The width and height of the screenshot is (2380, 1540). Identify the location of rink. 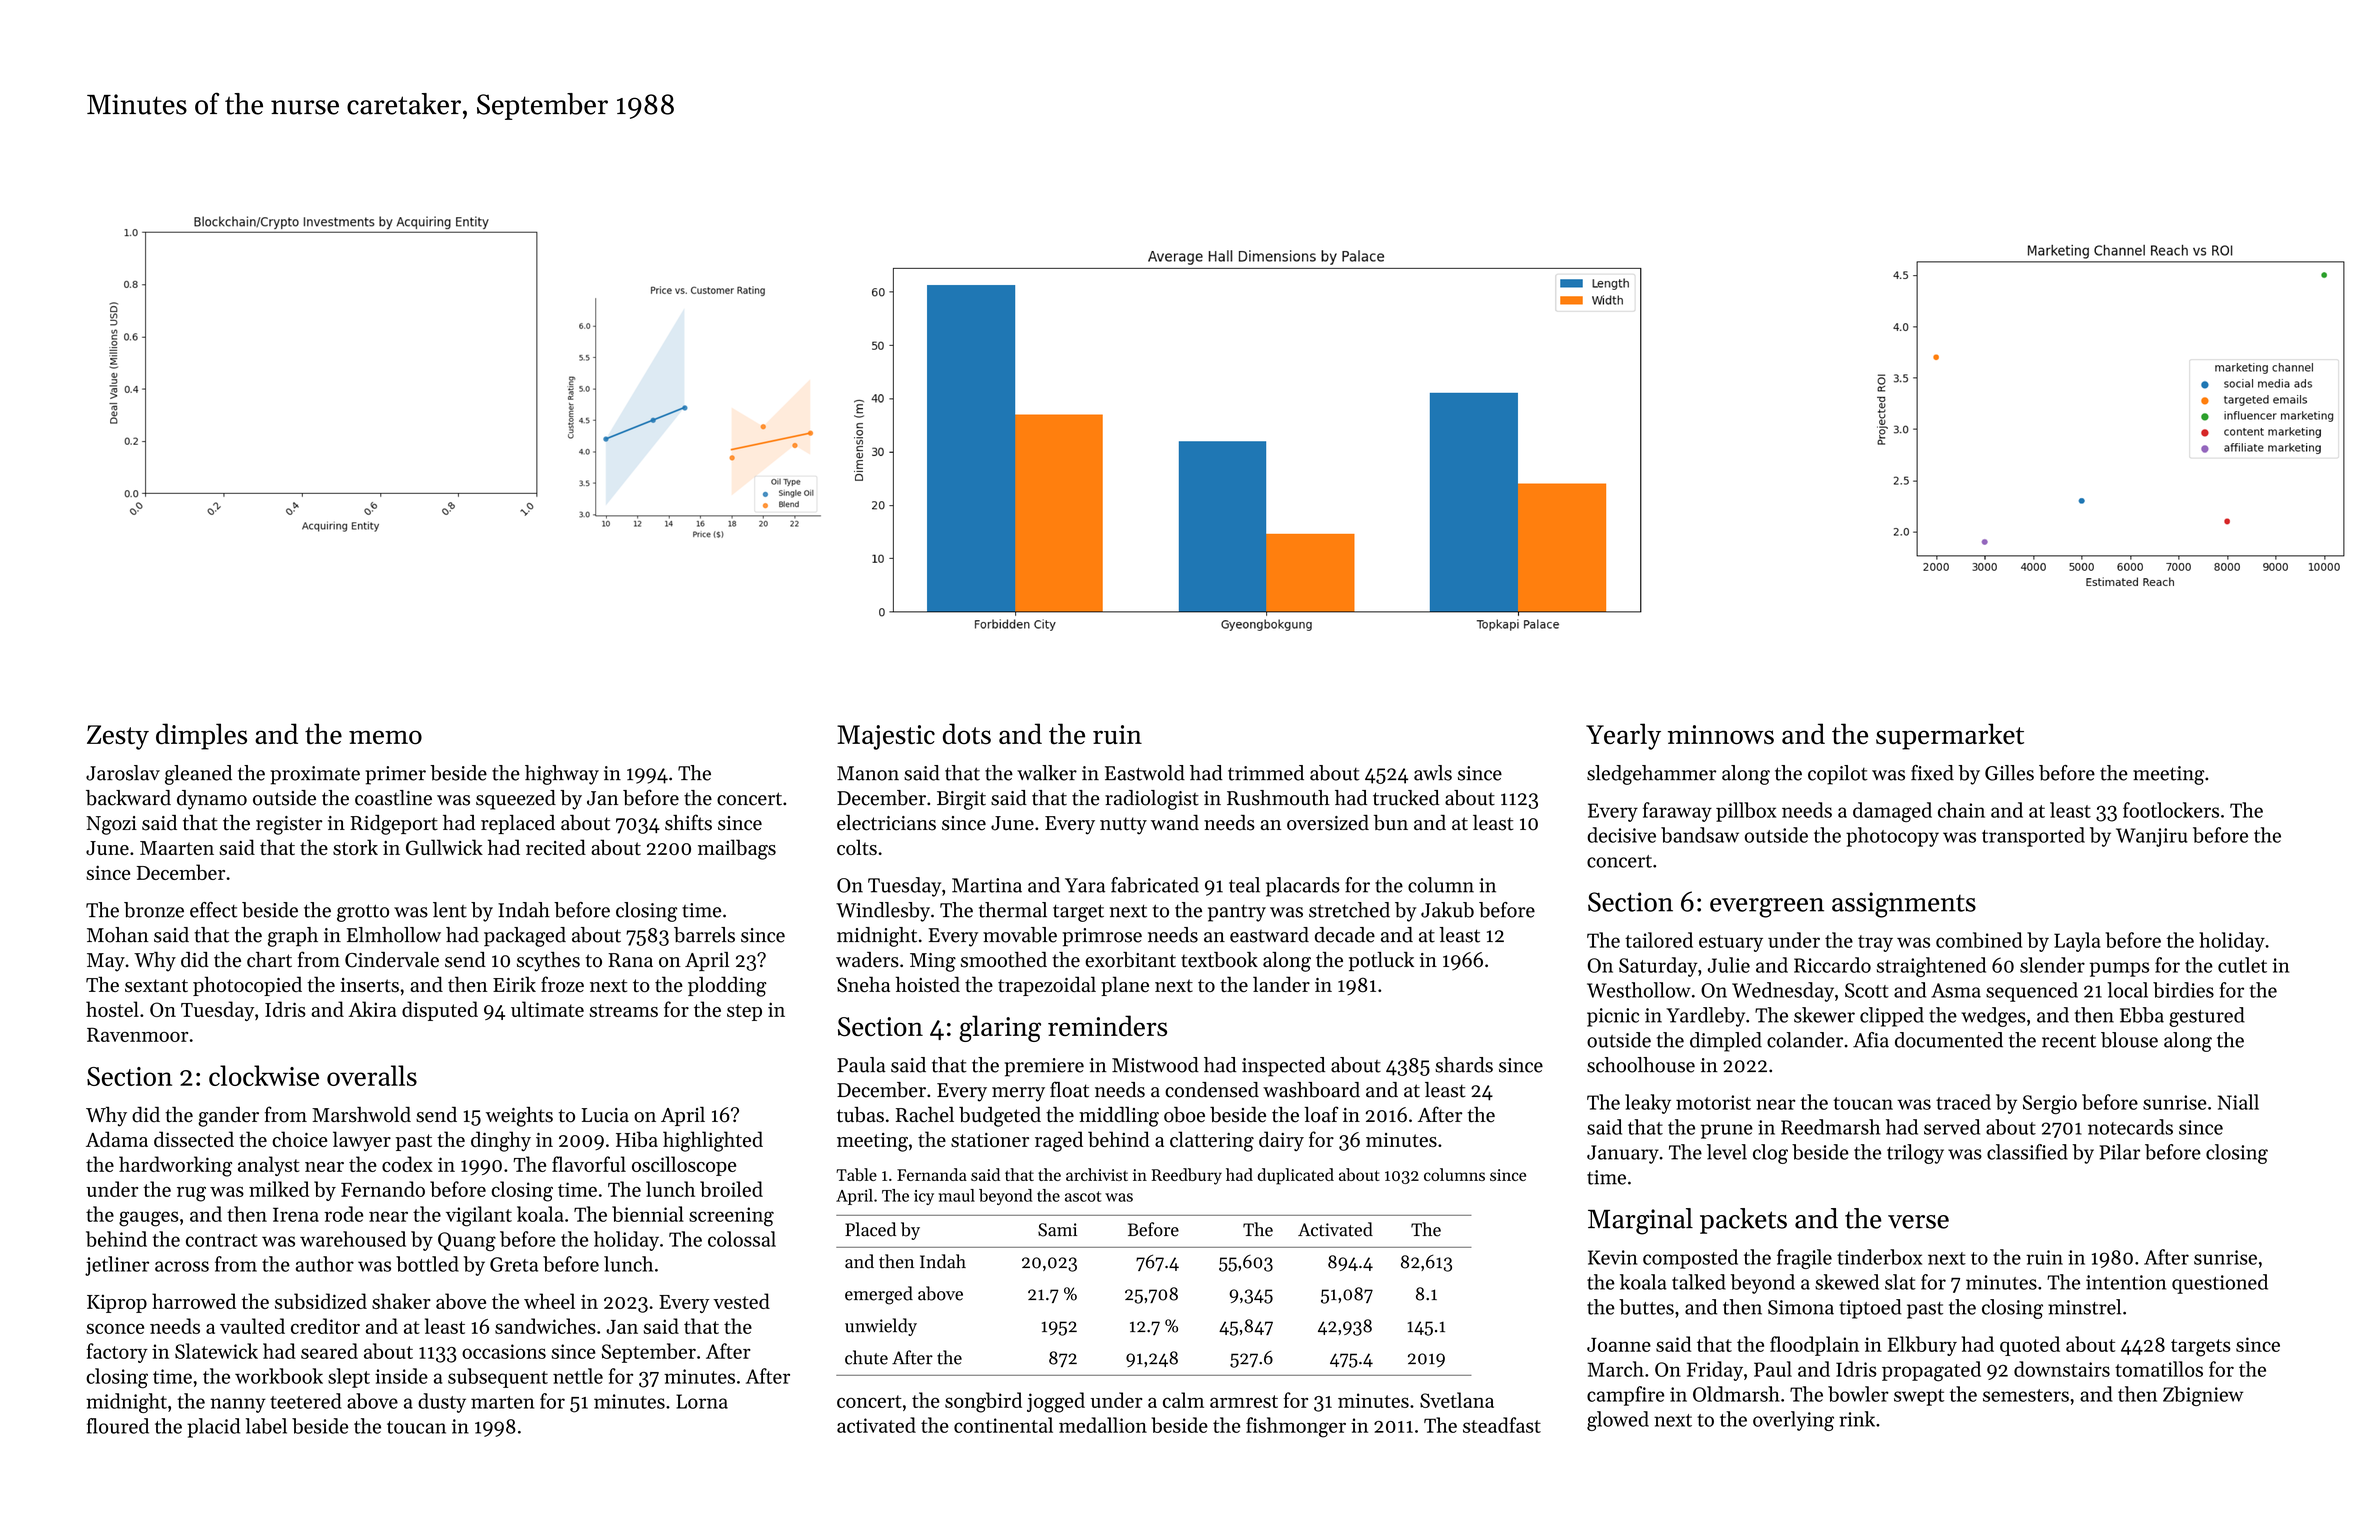
(1857, 1419).
